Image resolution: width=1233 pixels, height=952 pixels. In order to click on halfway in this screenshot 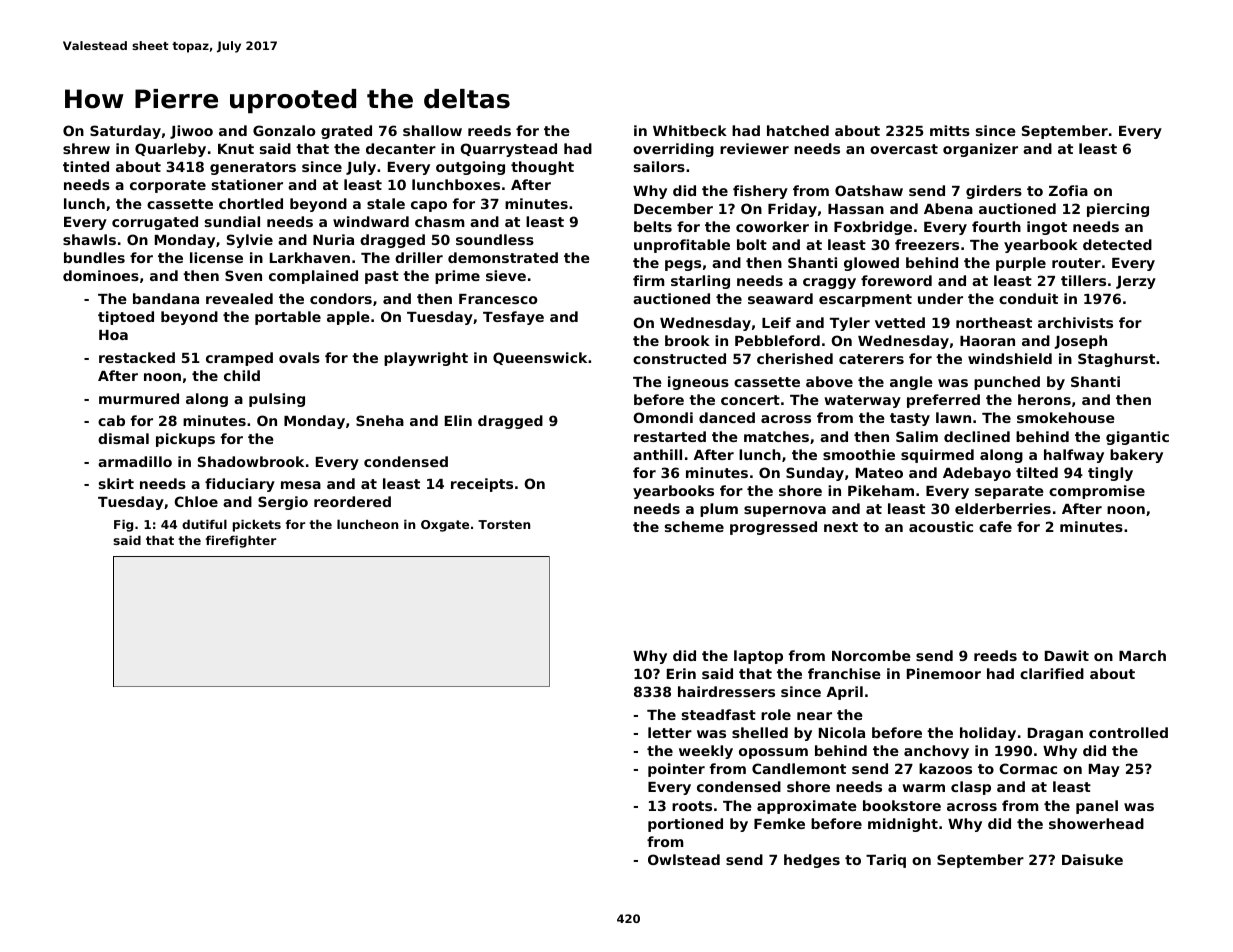, I will do `click(1074, 456)`.
